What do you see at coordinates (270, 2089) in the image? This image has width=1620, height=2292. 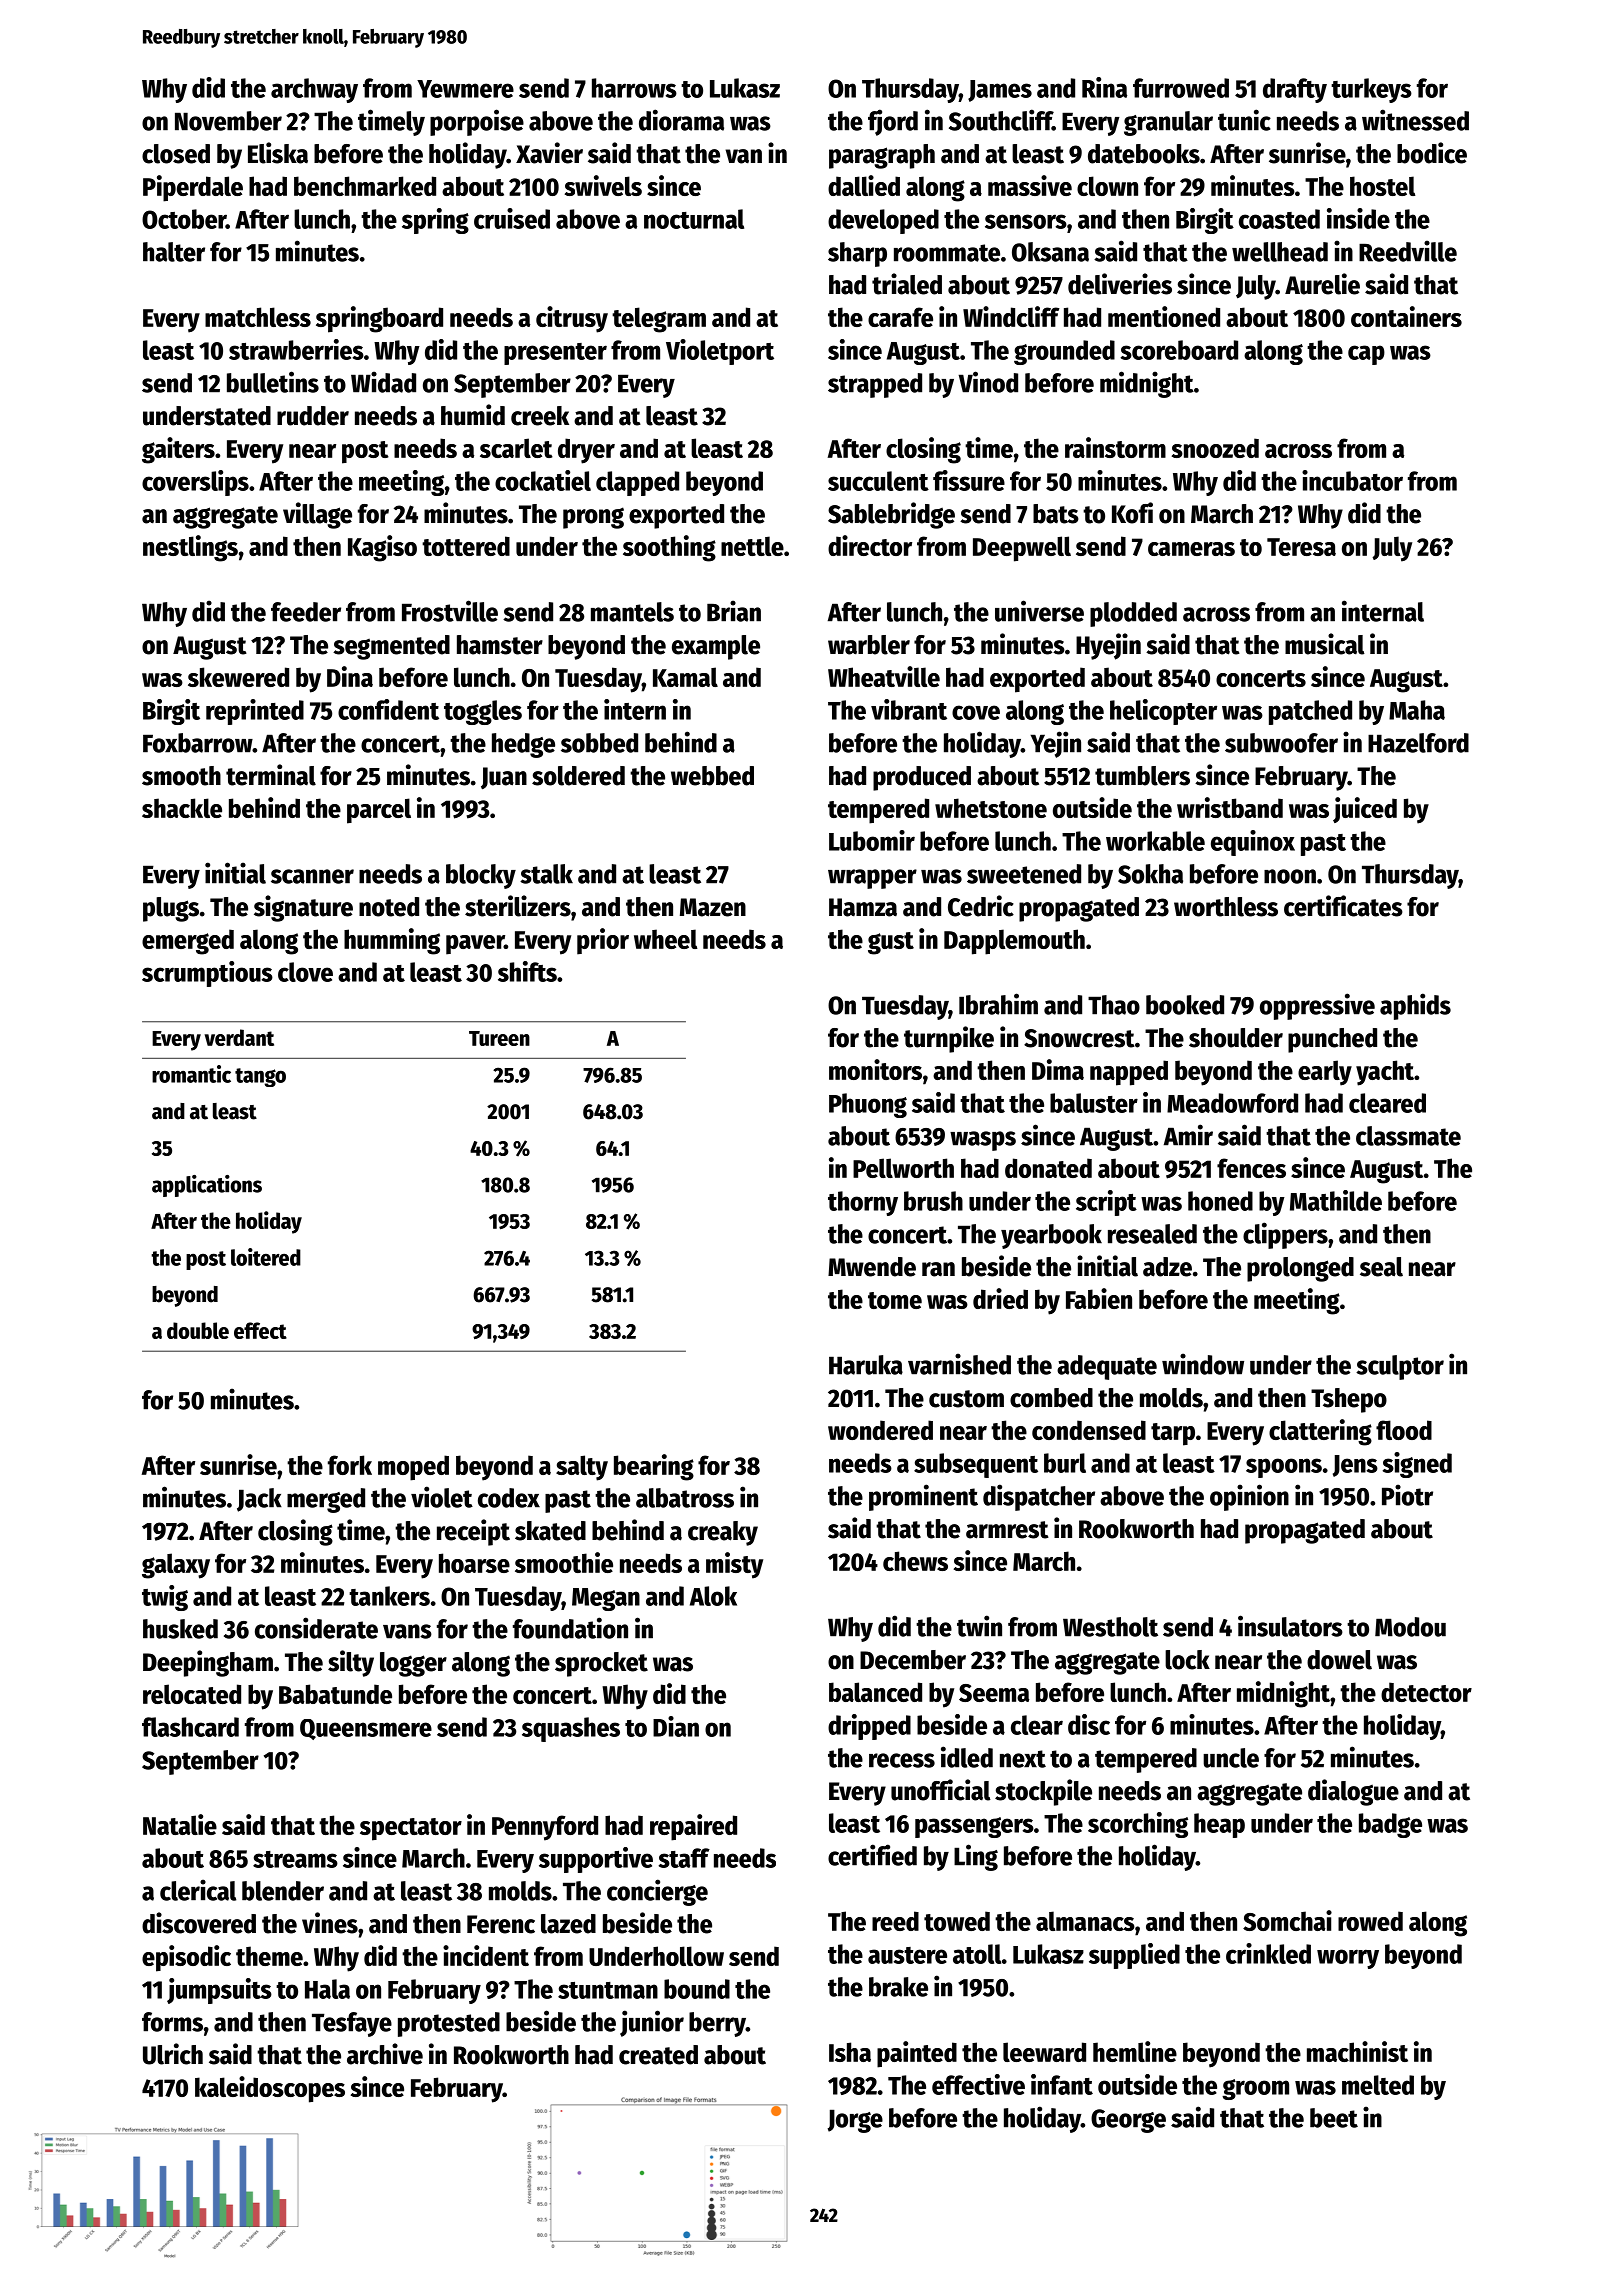 I see `kaleidoscopes` at bounding box center [270, 2089].
